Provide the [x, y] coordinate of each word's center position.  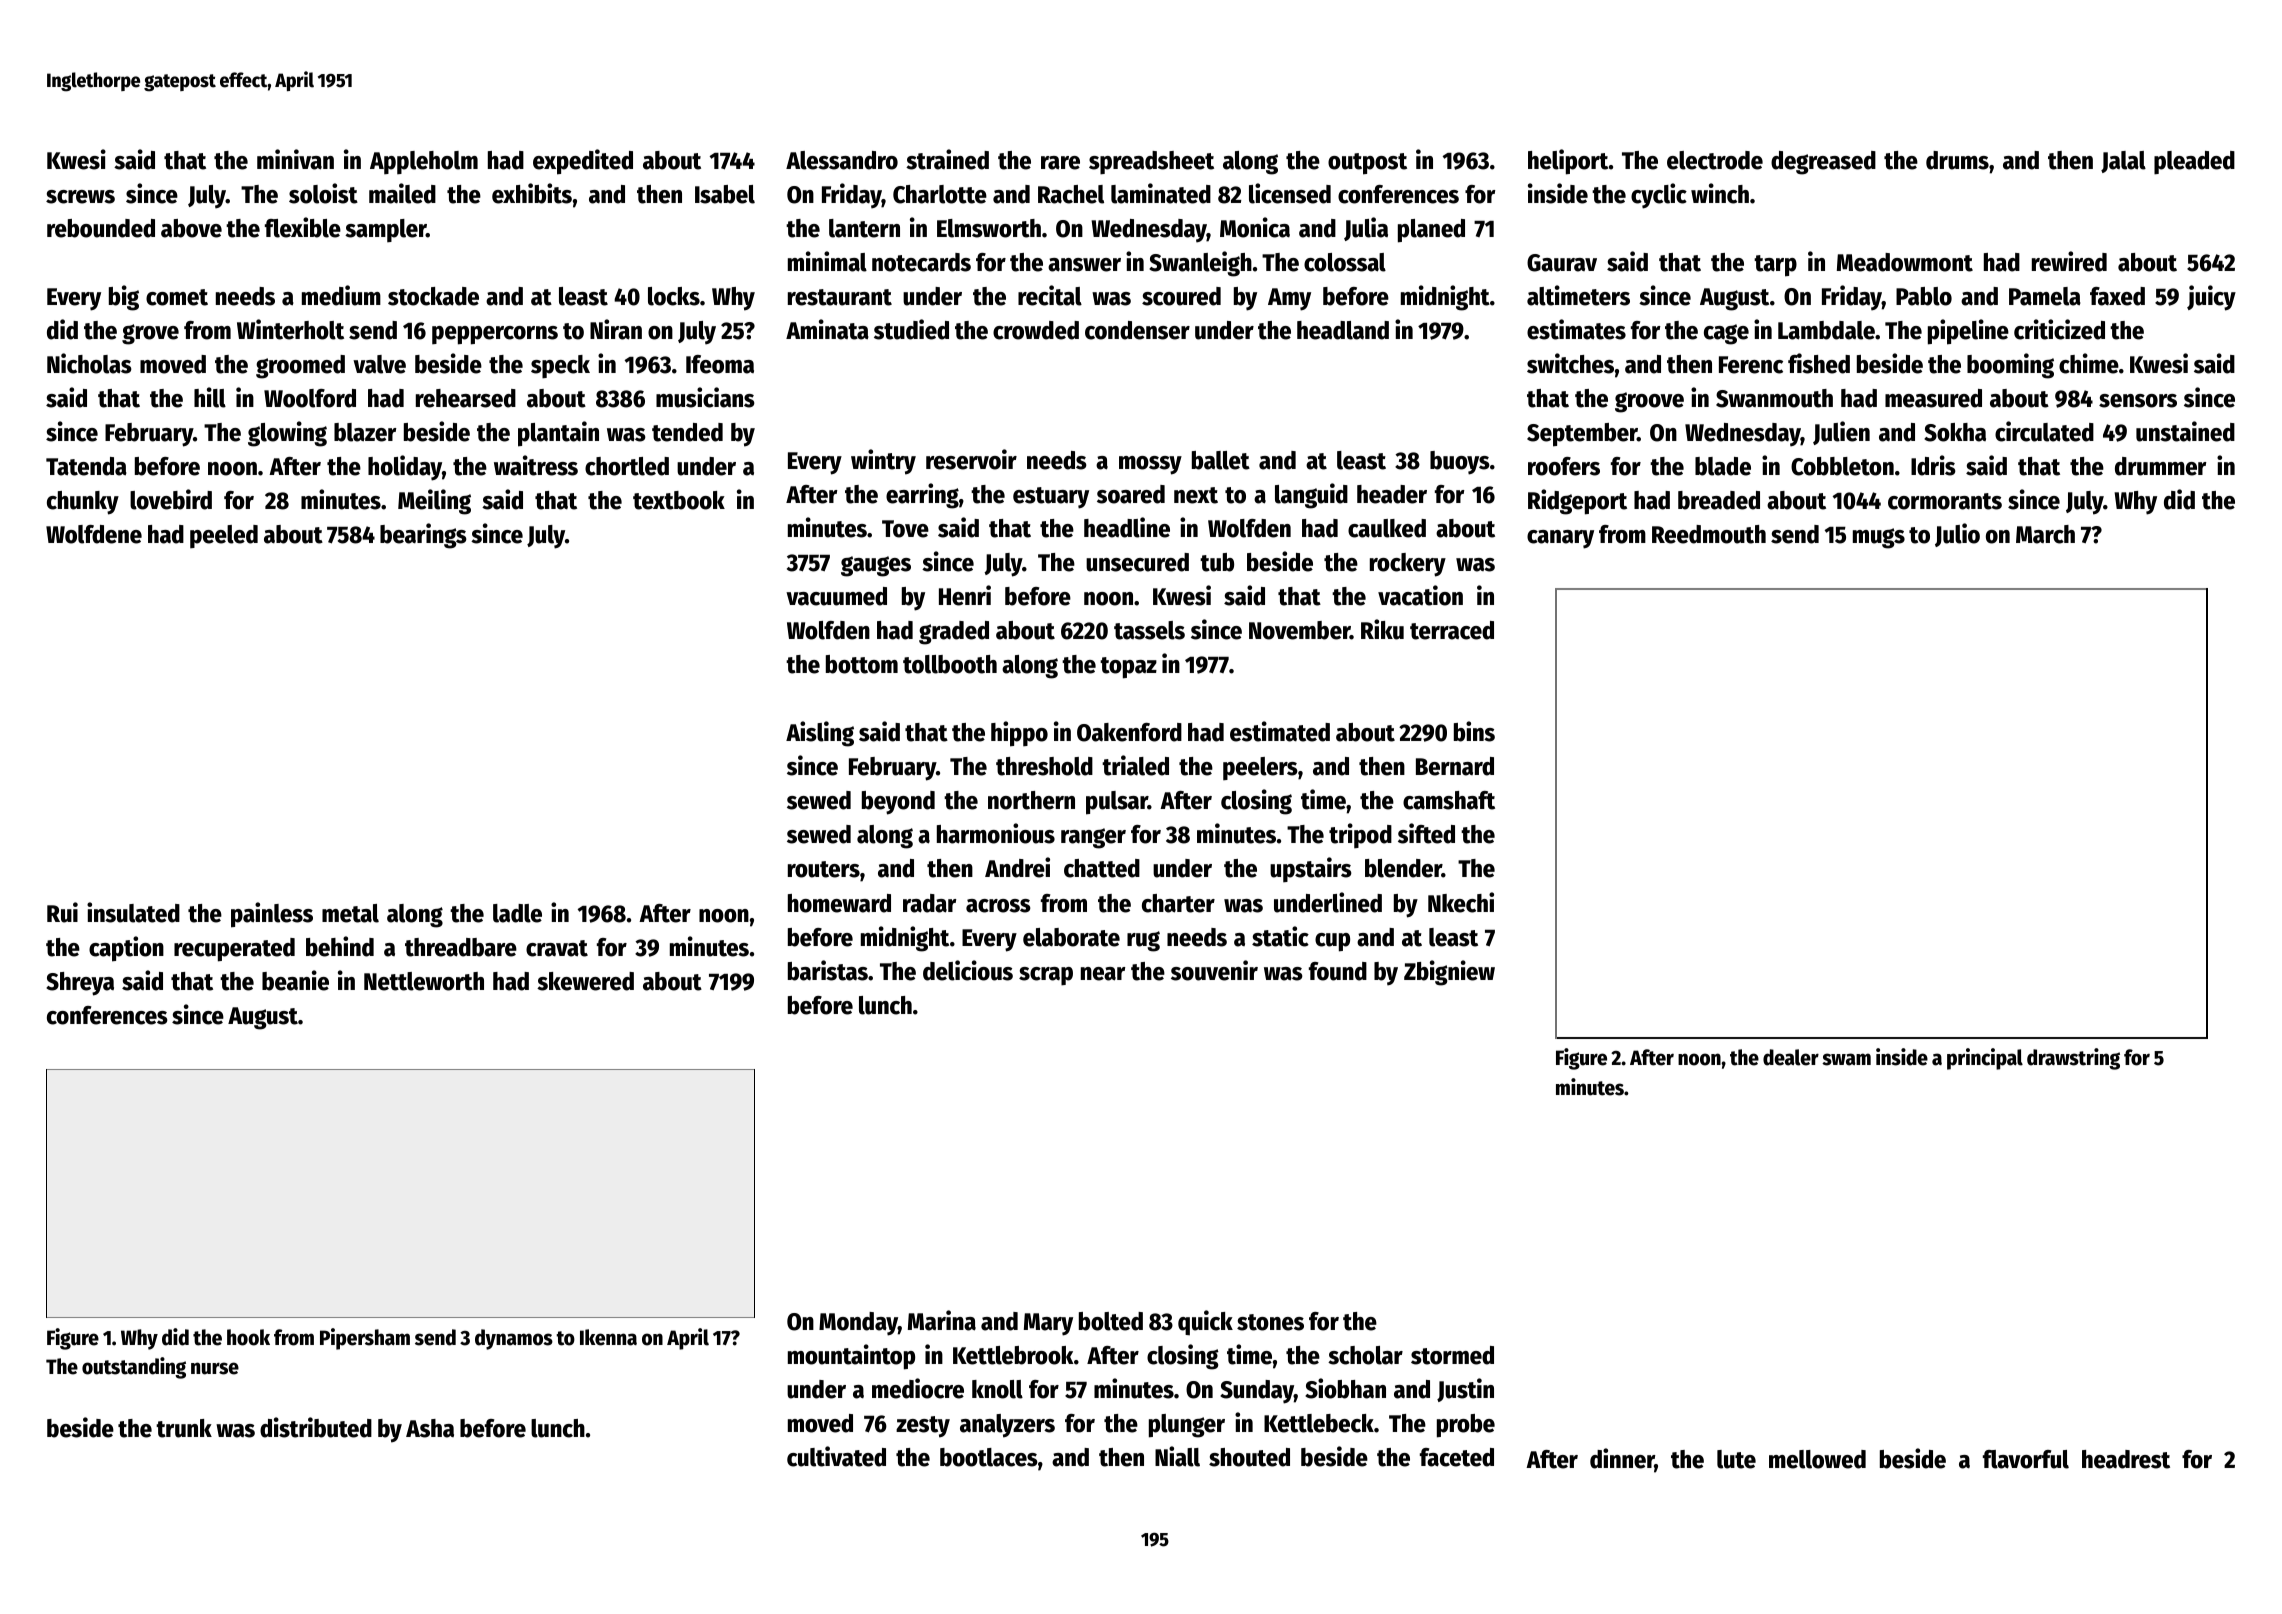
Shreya [80, 984]
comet [177, 297]
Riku [1382, 629]
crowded [1036, 330]
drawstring [2073, 1059]
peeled [224, 536]
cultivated [836, 1456]
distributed [316, 1427]
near [1103, 974]
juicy [2211, 298]
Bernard [1455, 766]
